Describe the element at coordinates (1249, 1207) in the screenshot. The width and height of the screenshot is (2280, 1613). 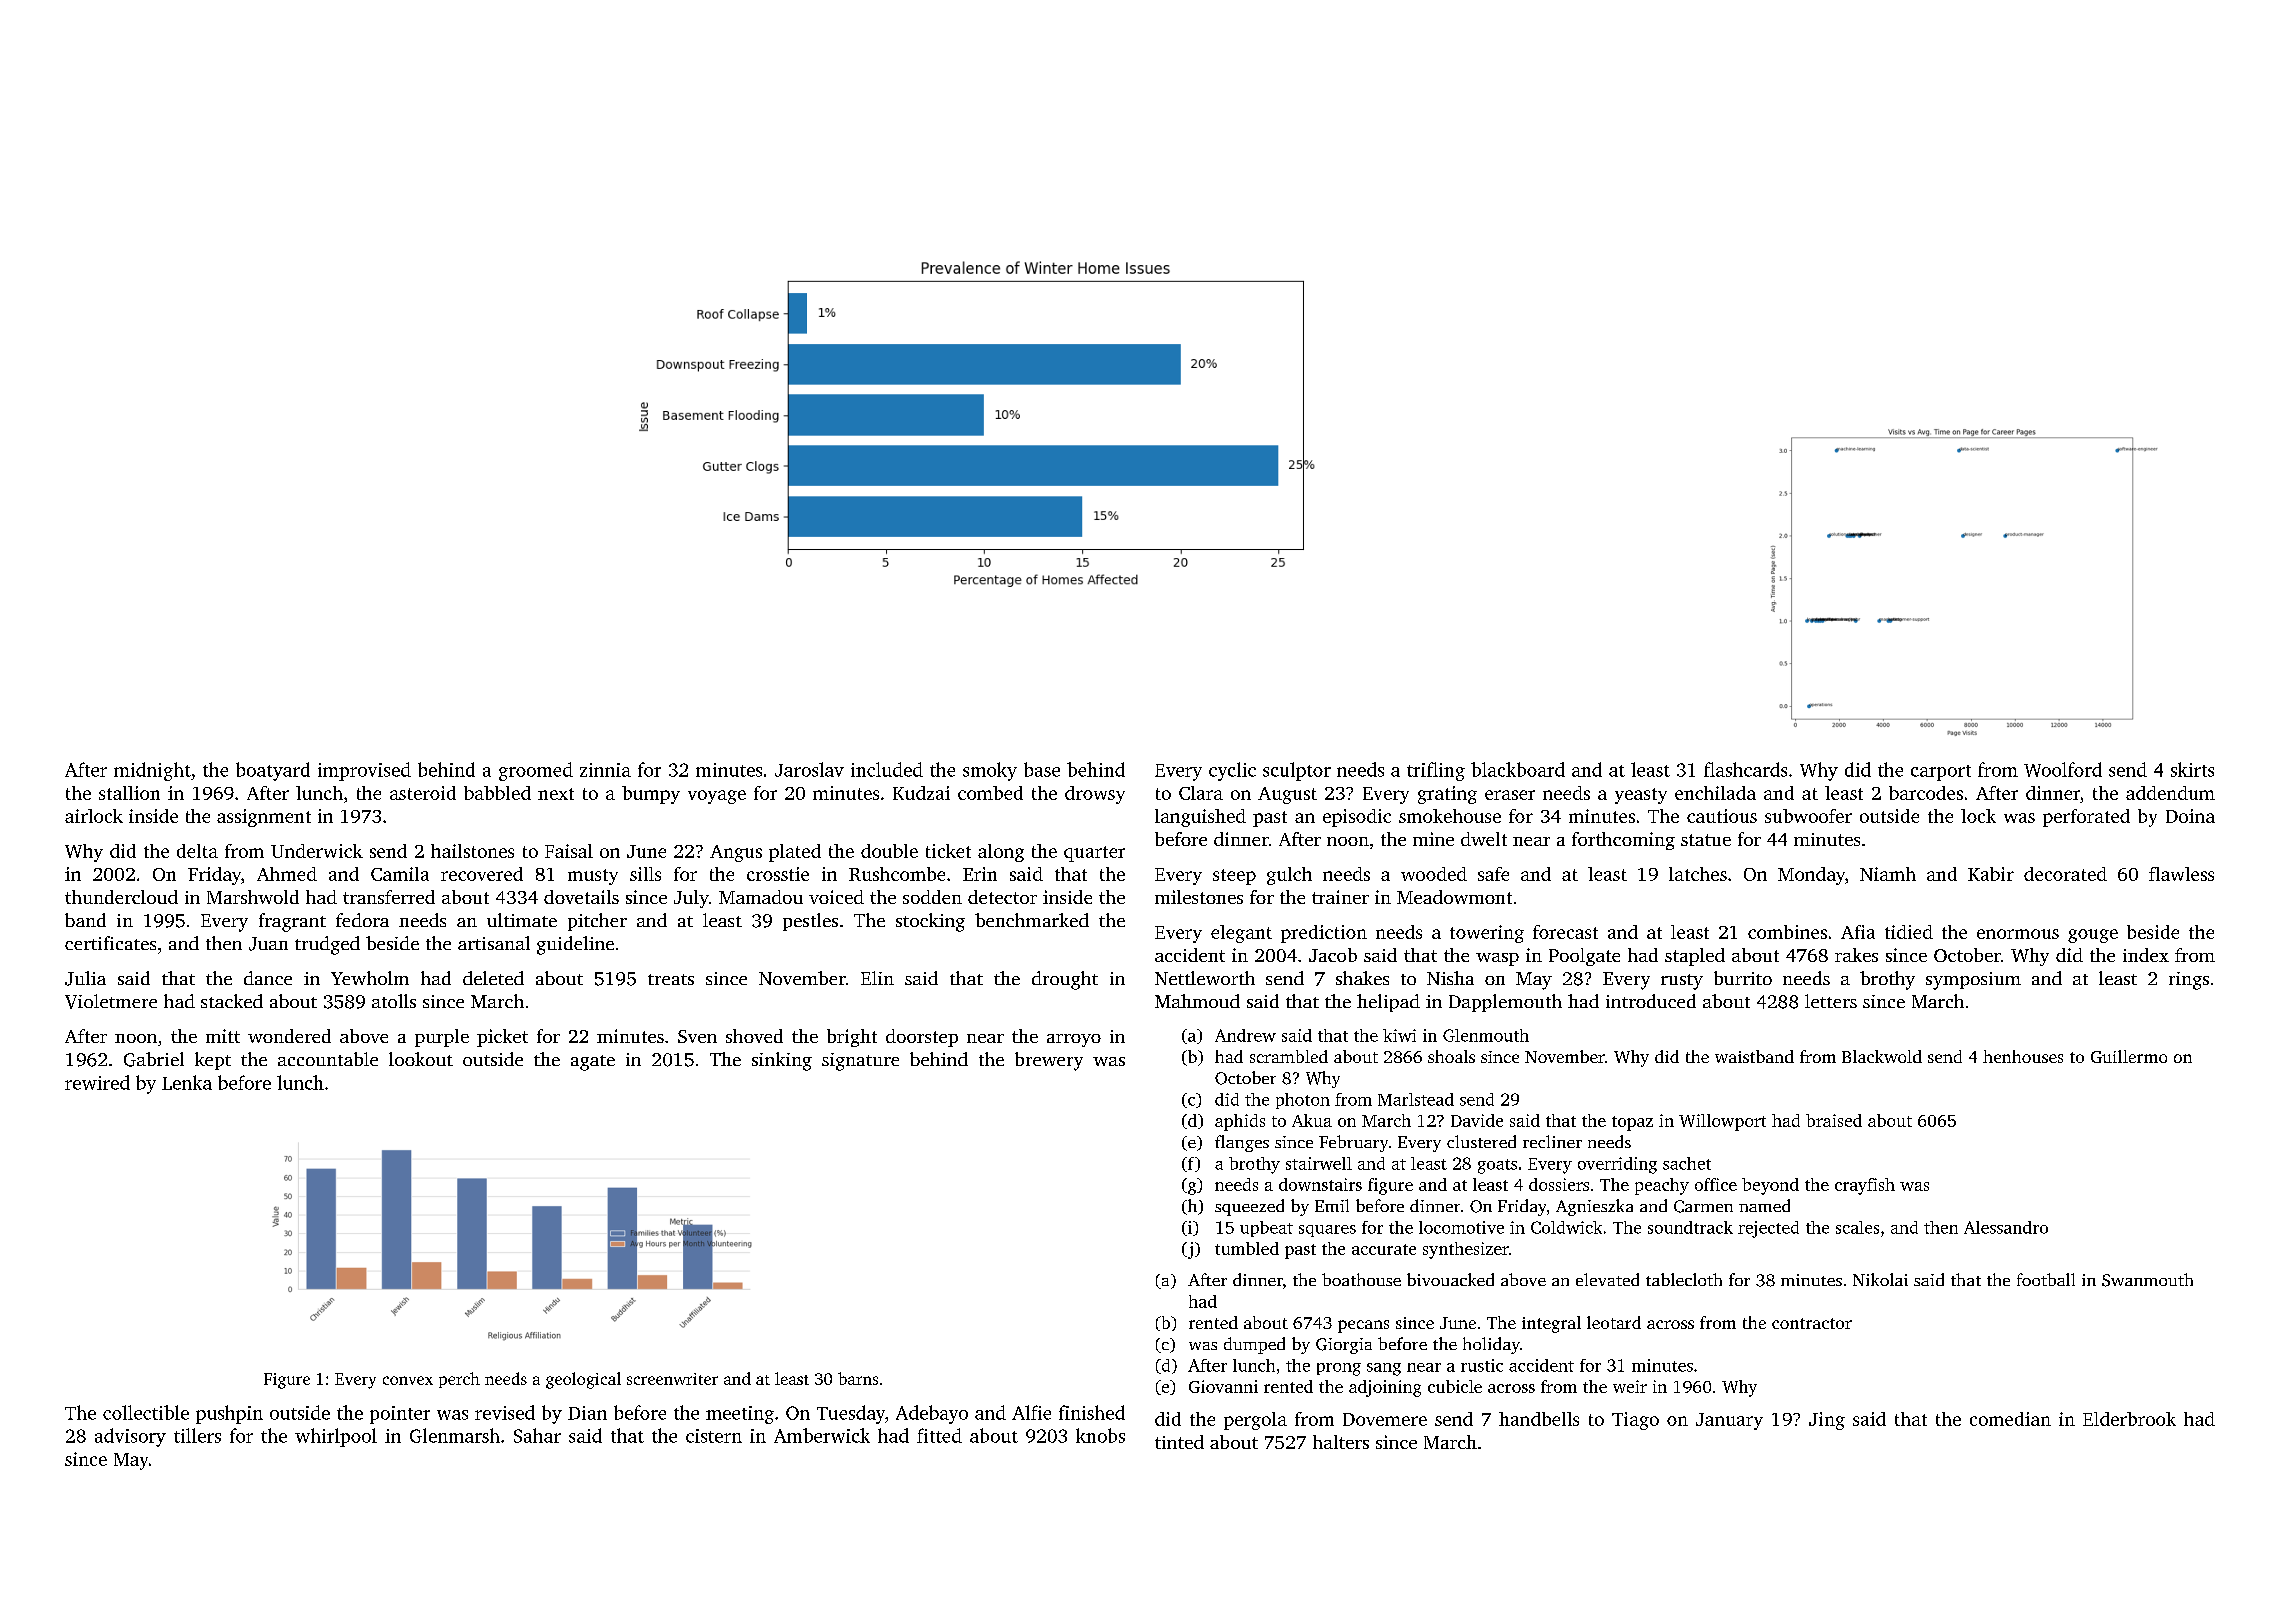
I see `squeezed` at that location.
